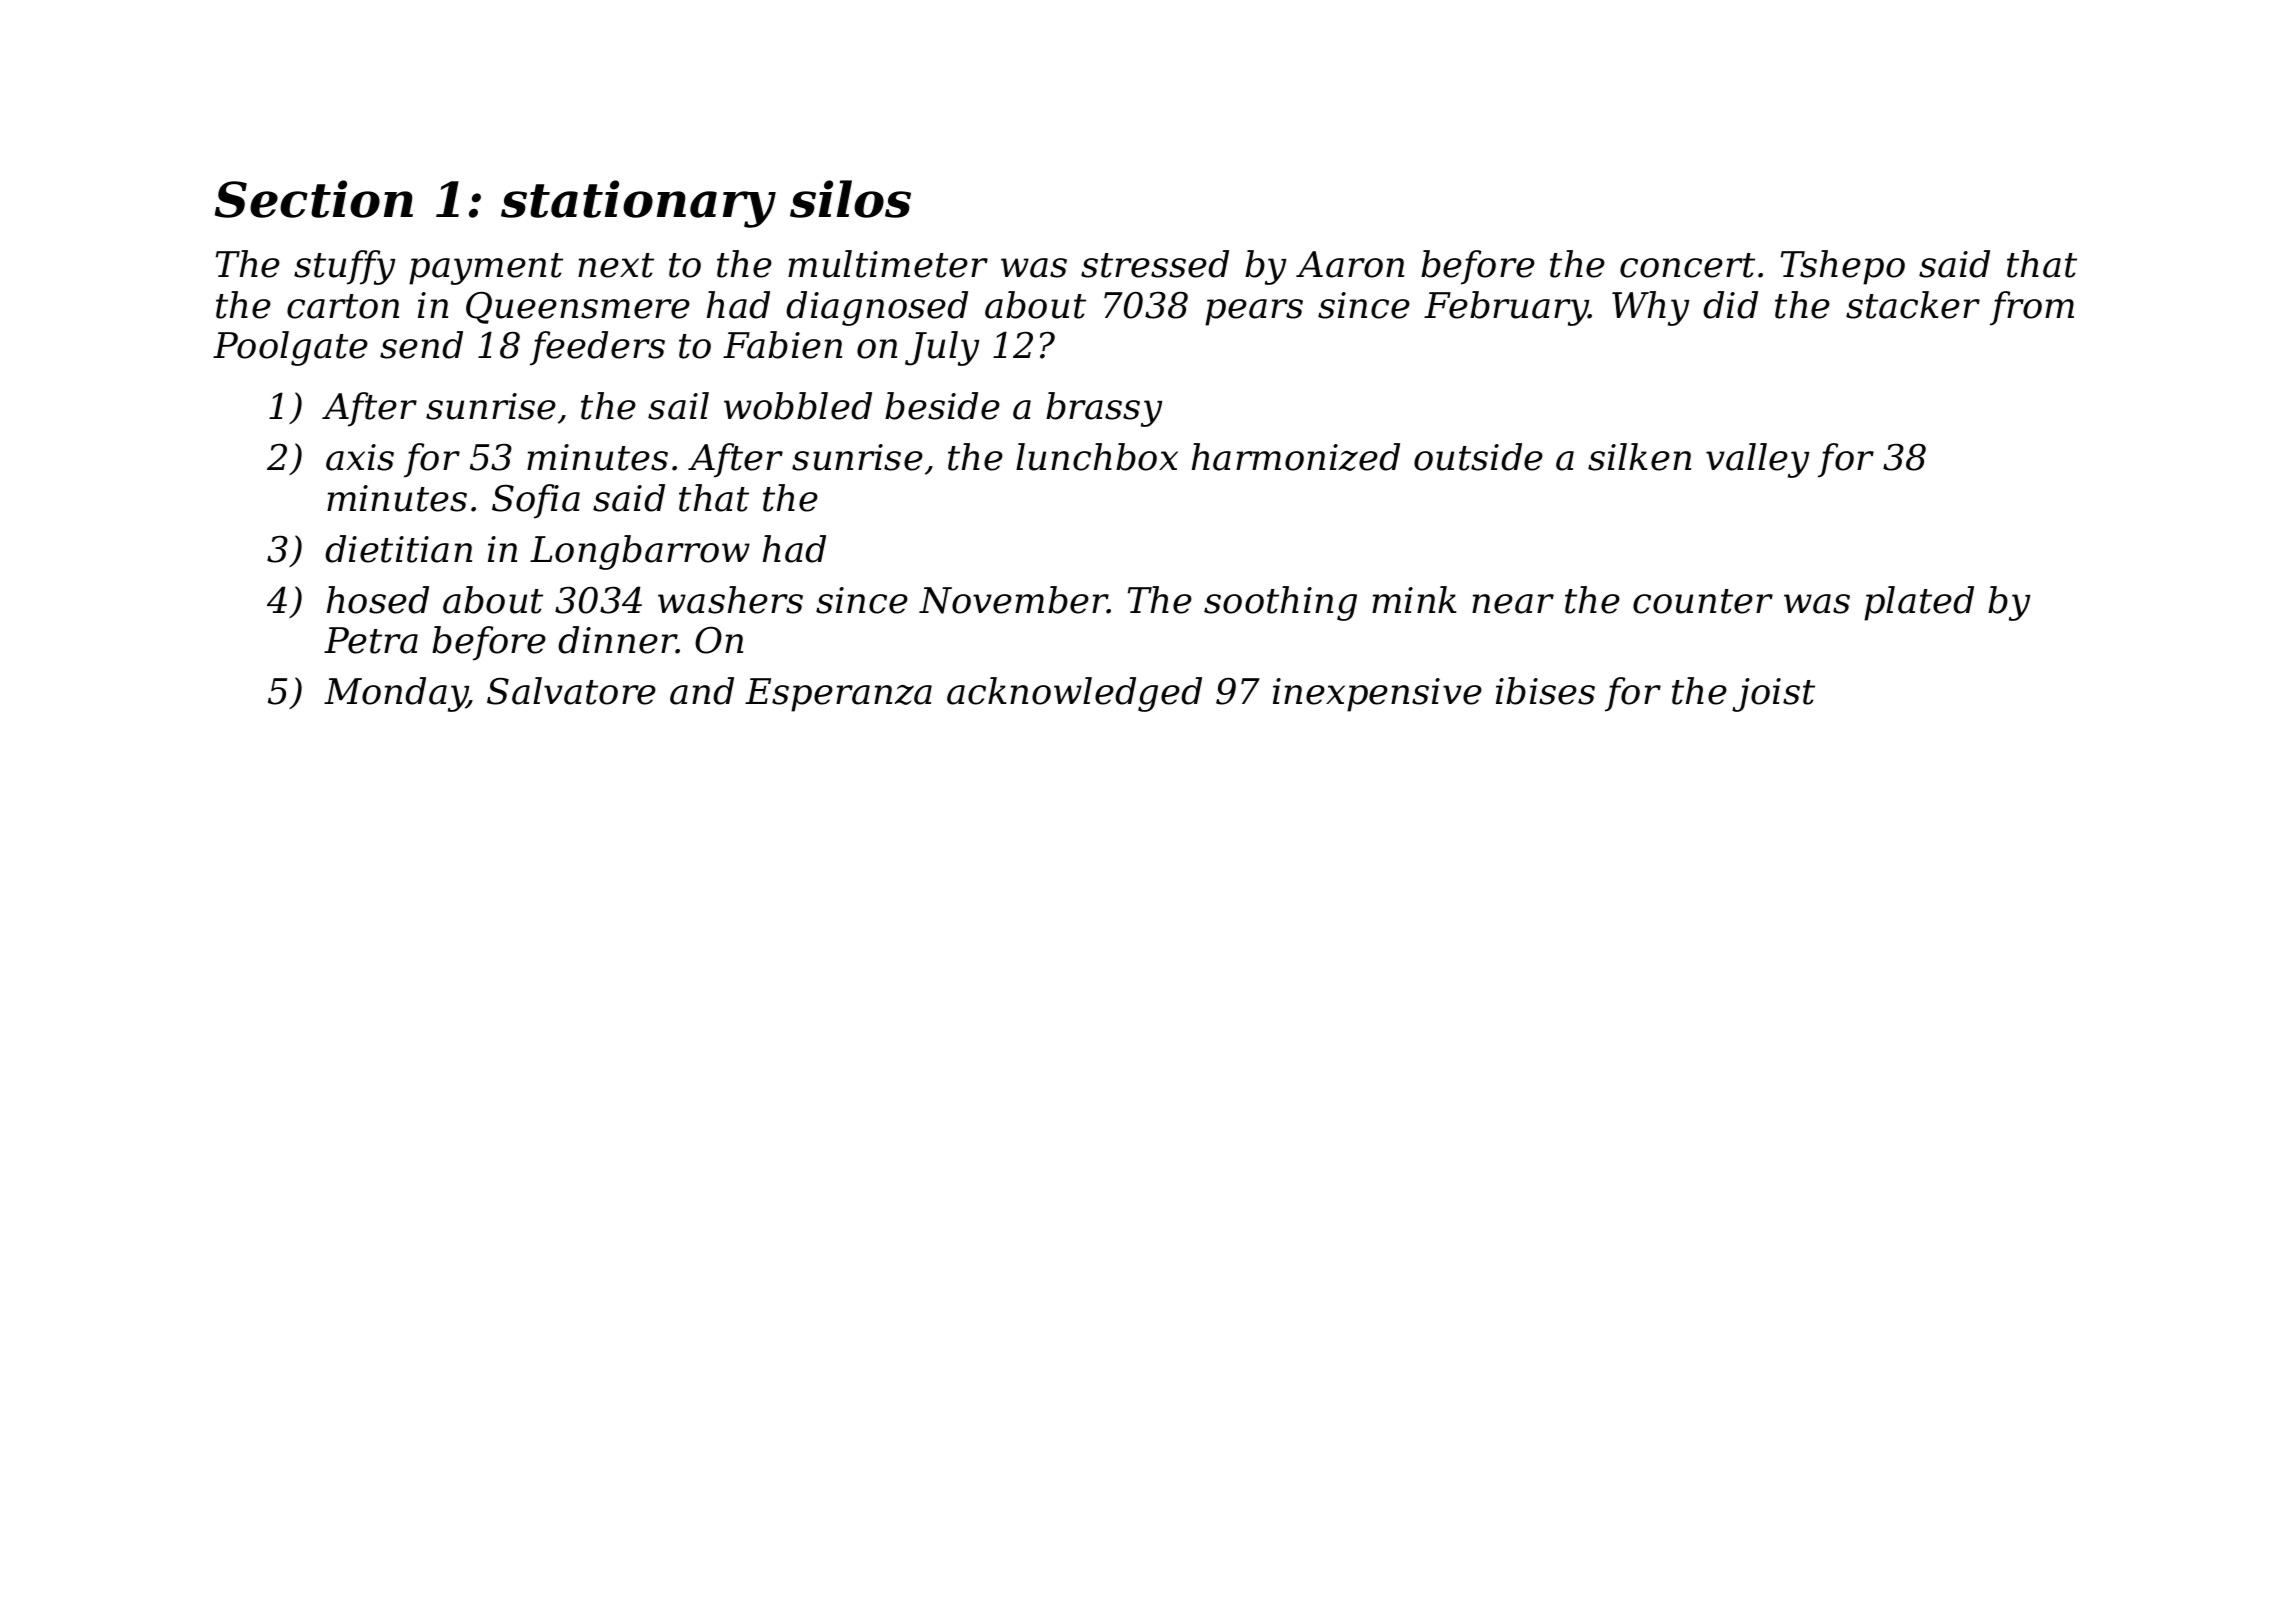 The image size is (2292, 1620). What do you see at coordinates (1513, 604) in the screenshot?
I see `near` at bounding box center [1513, 604].
